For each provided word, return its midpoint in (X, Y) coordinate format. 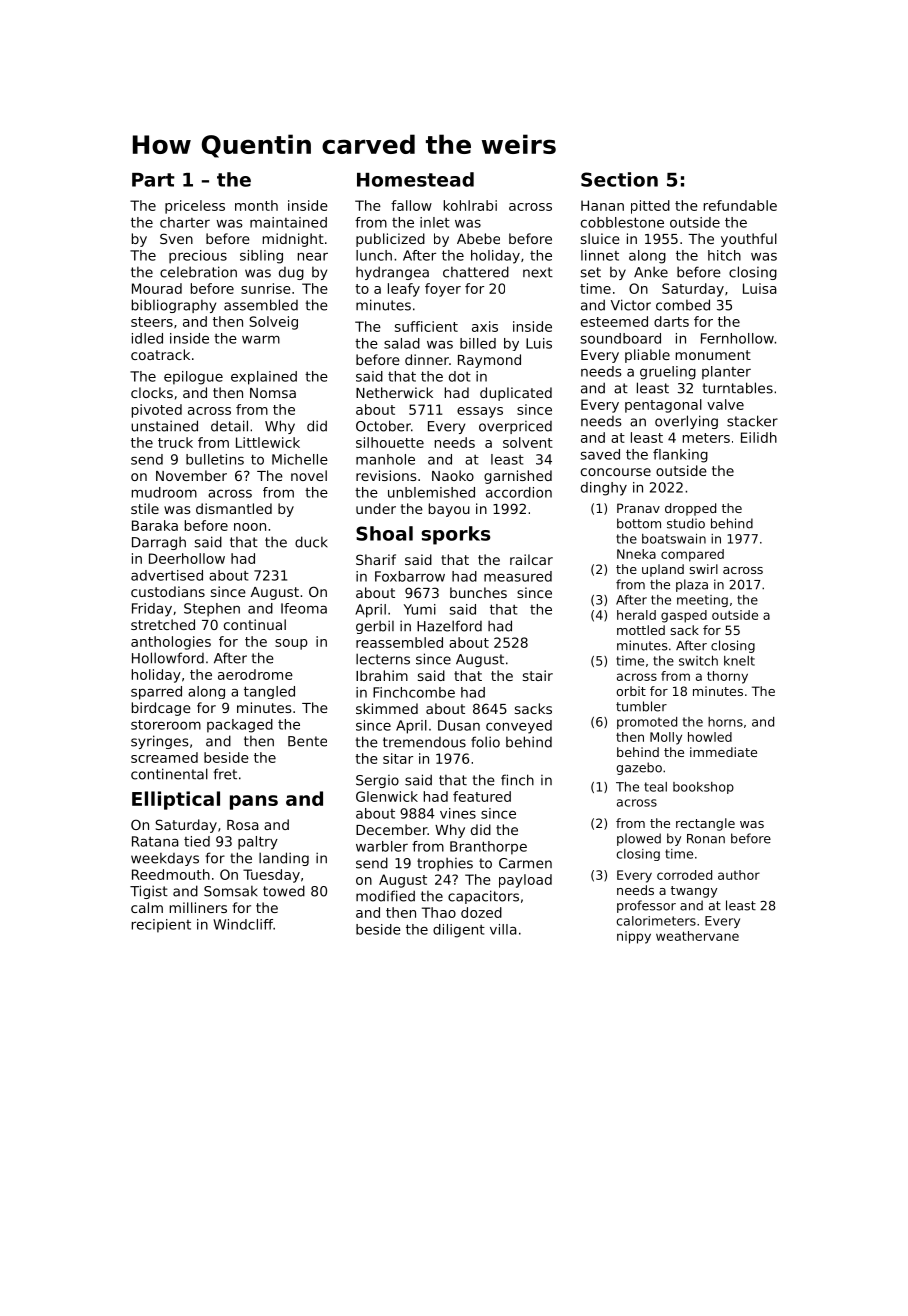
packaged (240, 726)
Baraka (155, 525)
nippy (634, 937)
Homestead (415, 179)
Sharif (376, 559)
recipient (161, 926)
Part (153, 180)
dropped (690, 509)
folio (485, 742)
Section (619, 179)
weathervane (697, 936)
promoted (647, 723)
